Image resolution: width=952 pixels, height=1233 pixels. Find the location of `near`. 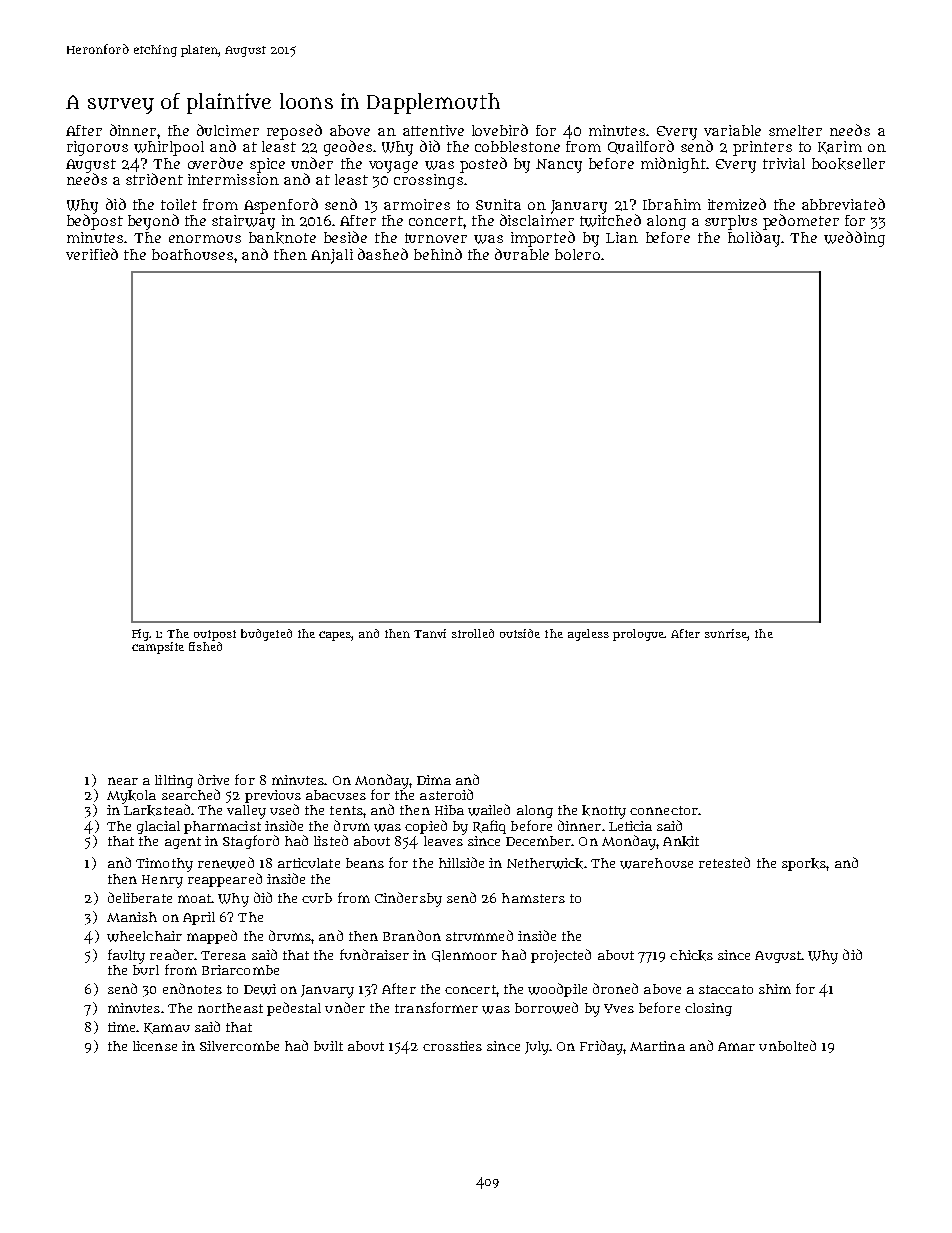

near is located at coordinates (123, 781).
